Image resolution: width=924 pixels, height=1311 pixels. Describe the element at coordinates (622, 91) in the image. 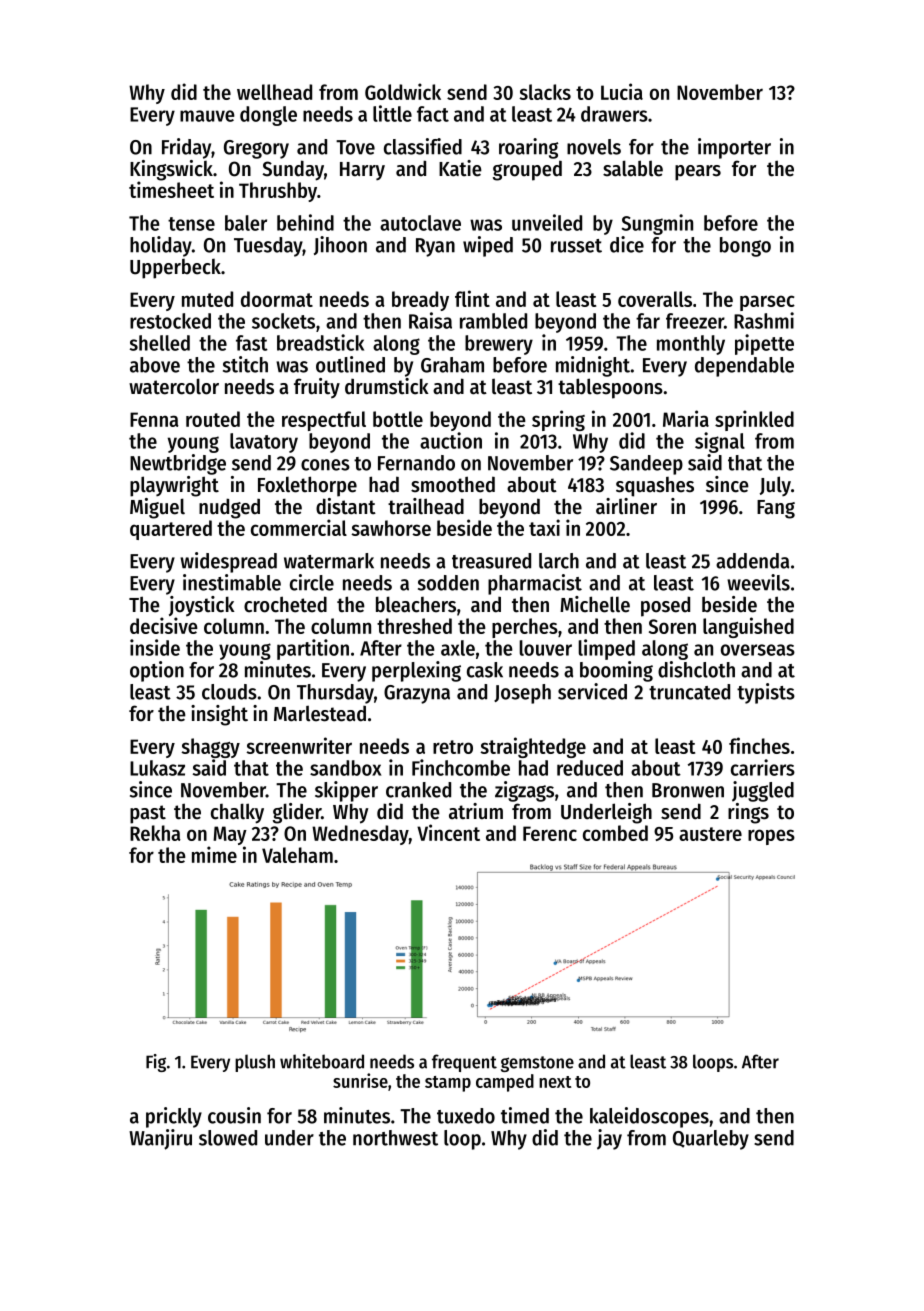

I see `Lucia` at that location.
